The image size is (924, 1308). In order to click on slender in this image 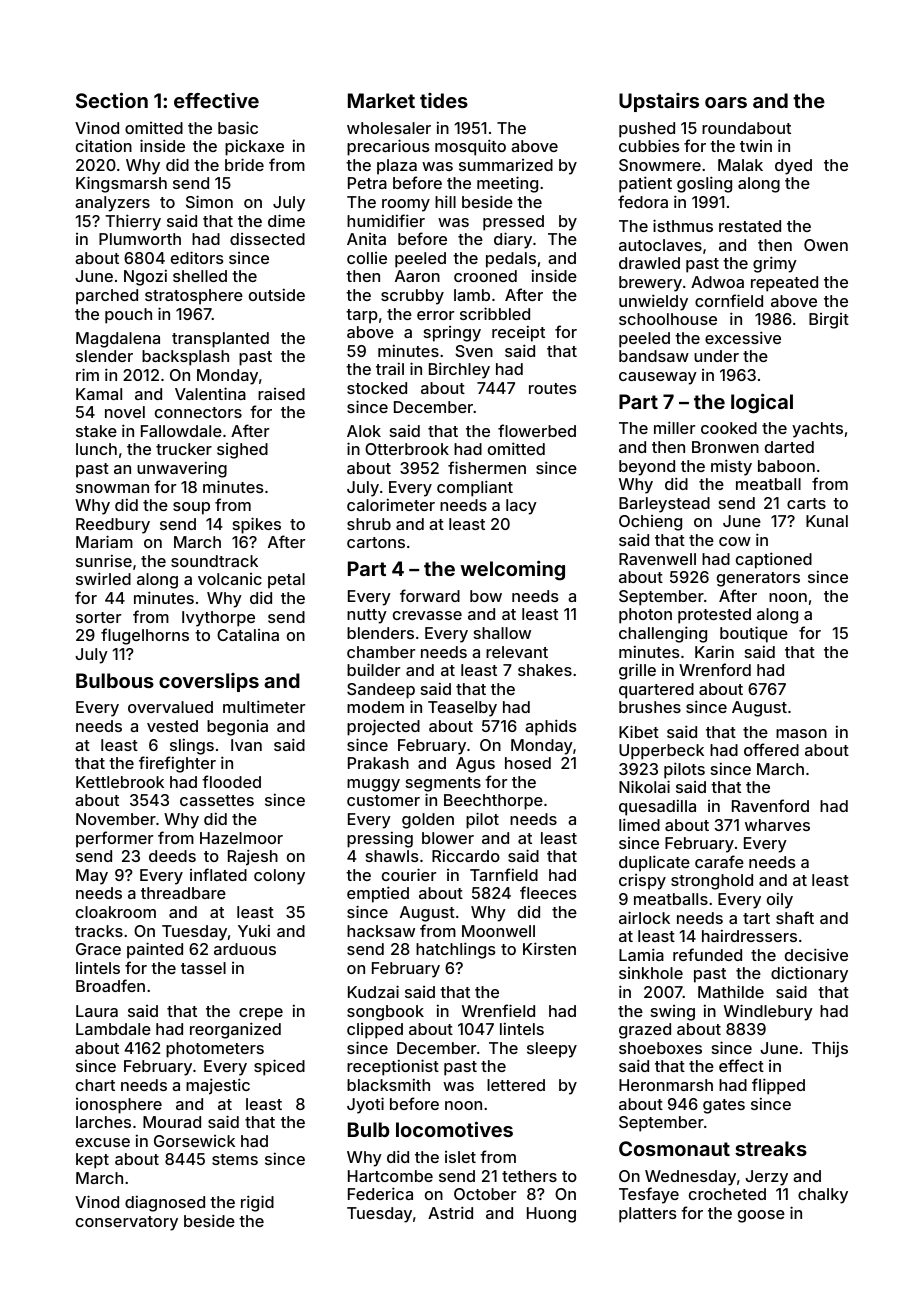, I will do `click(104, 356)`.
